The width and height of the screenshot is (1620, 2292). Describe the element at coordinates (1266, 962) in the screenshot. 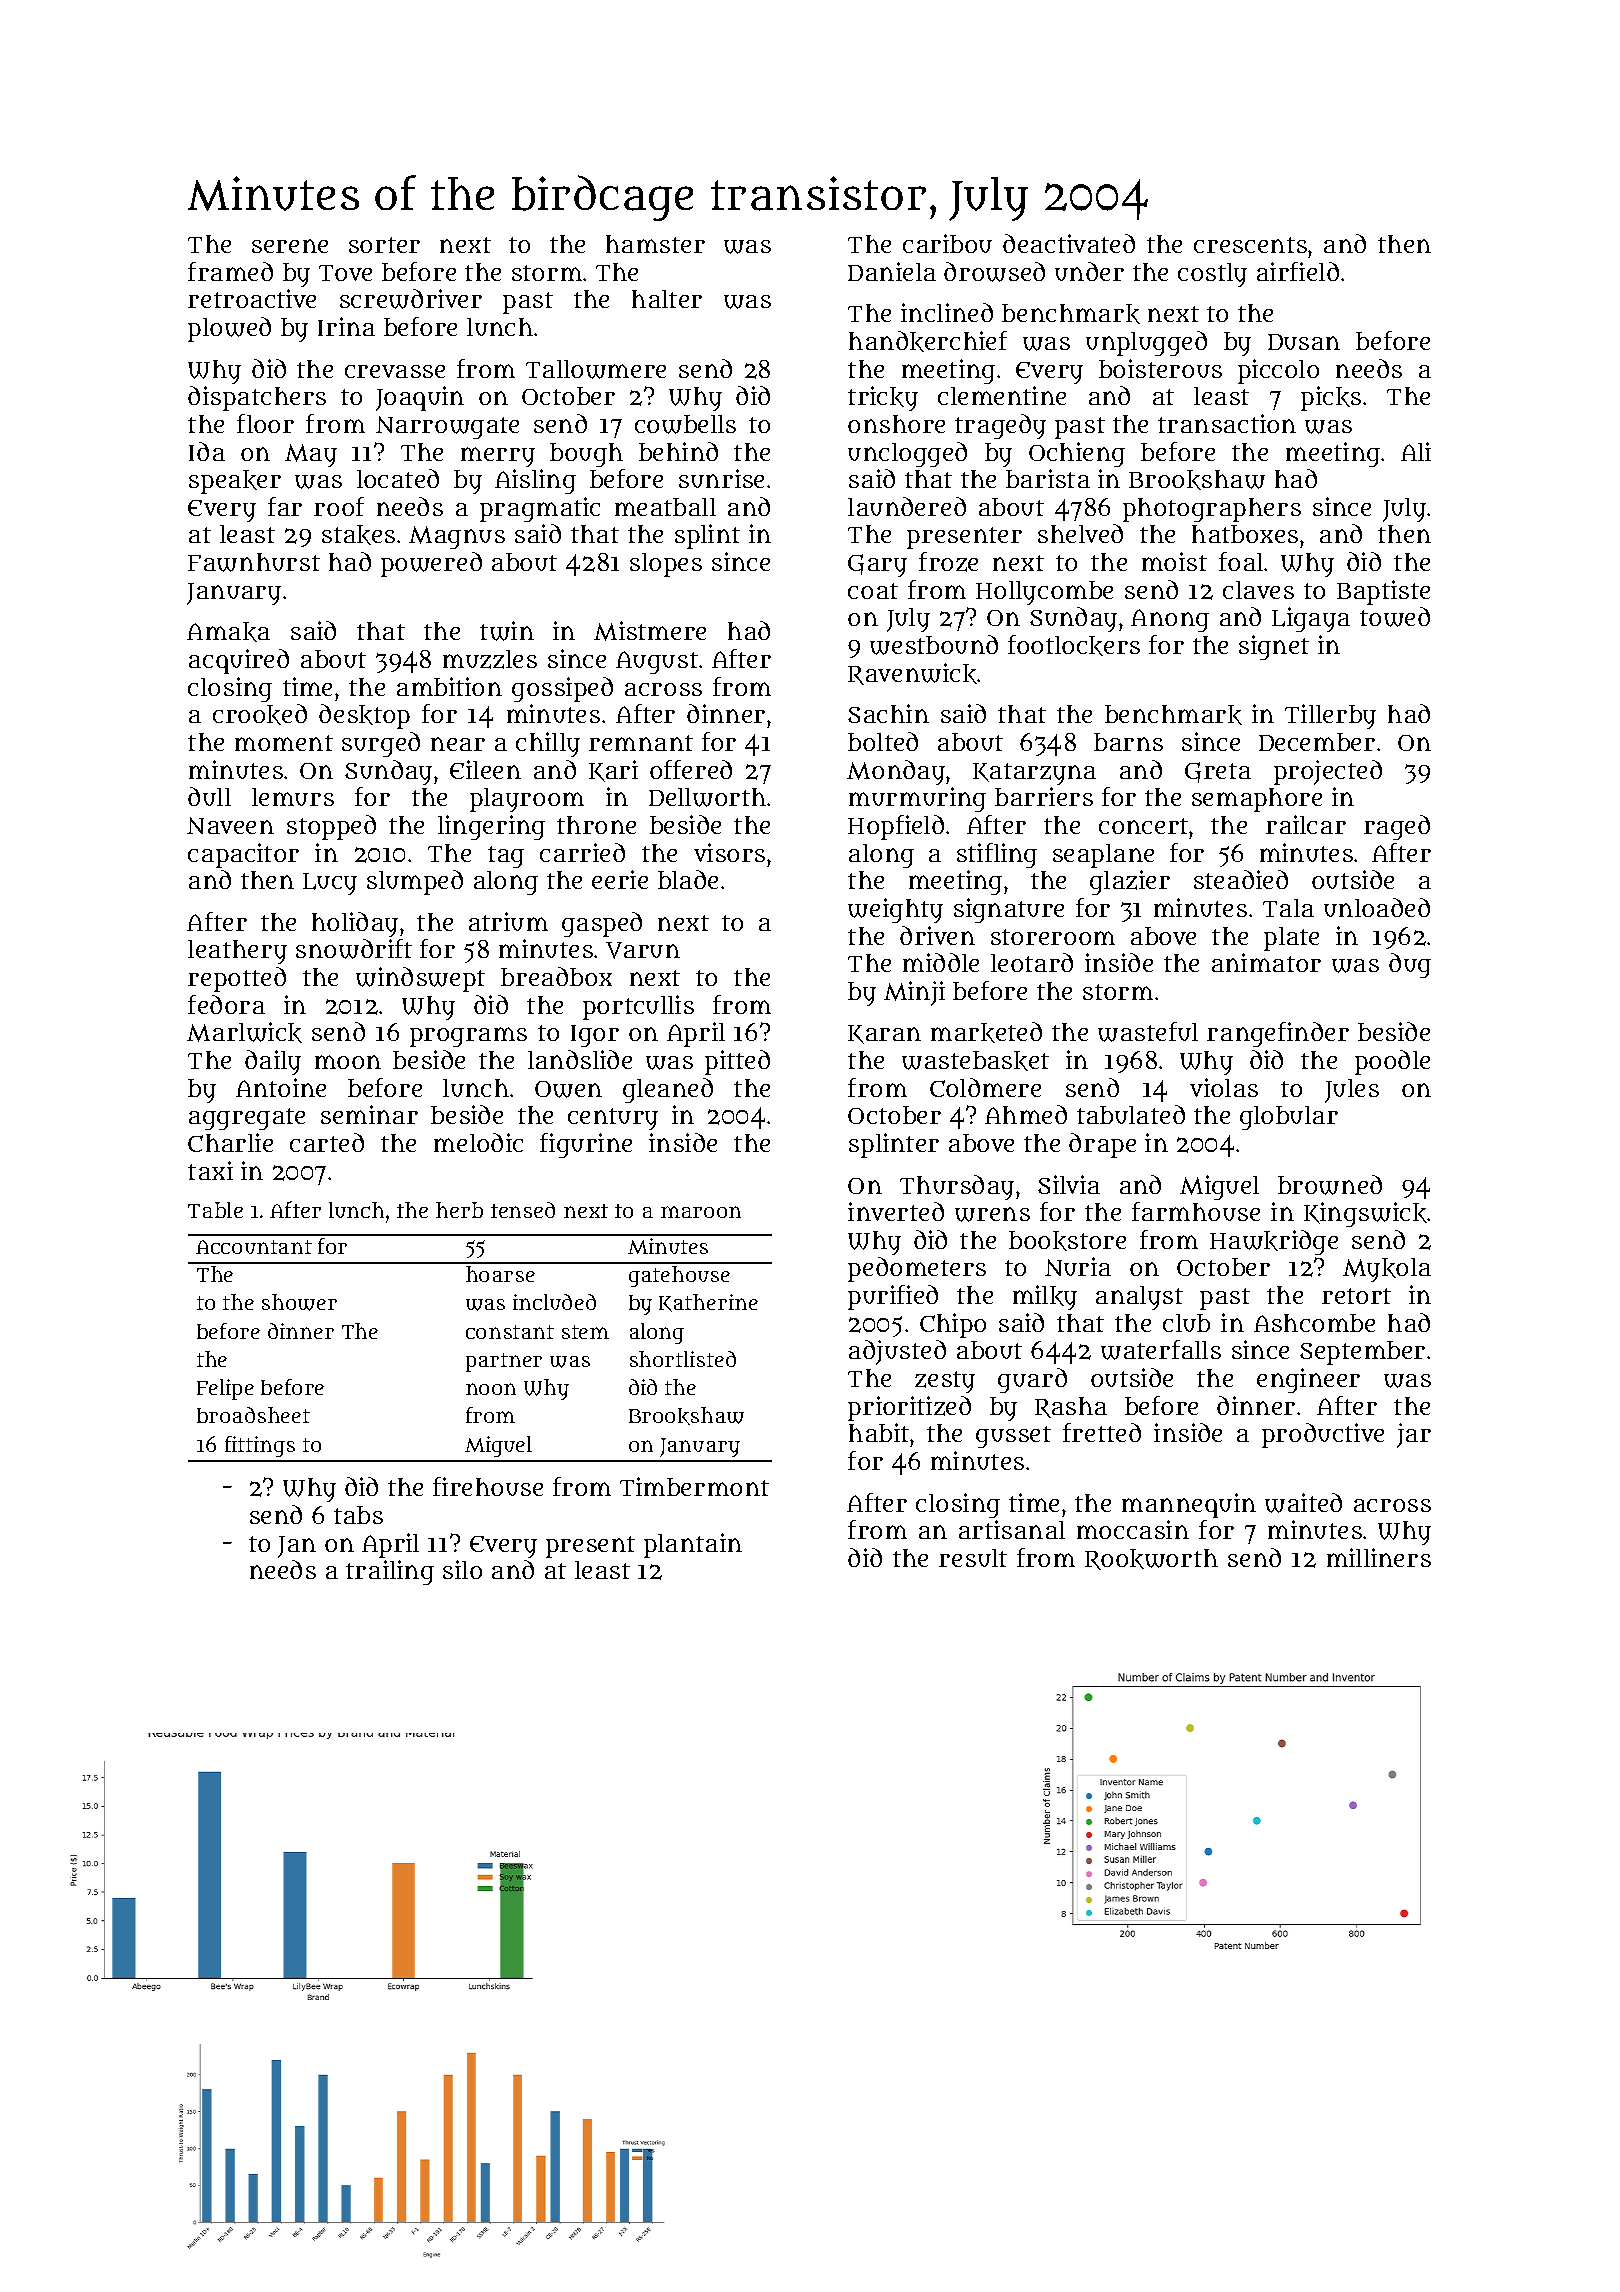

I see `animator` at that location.
